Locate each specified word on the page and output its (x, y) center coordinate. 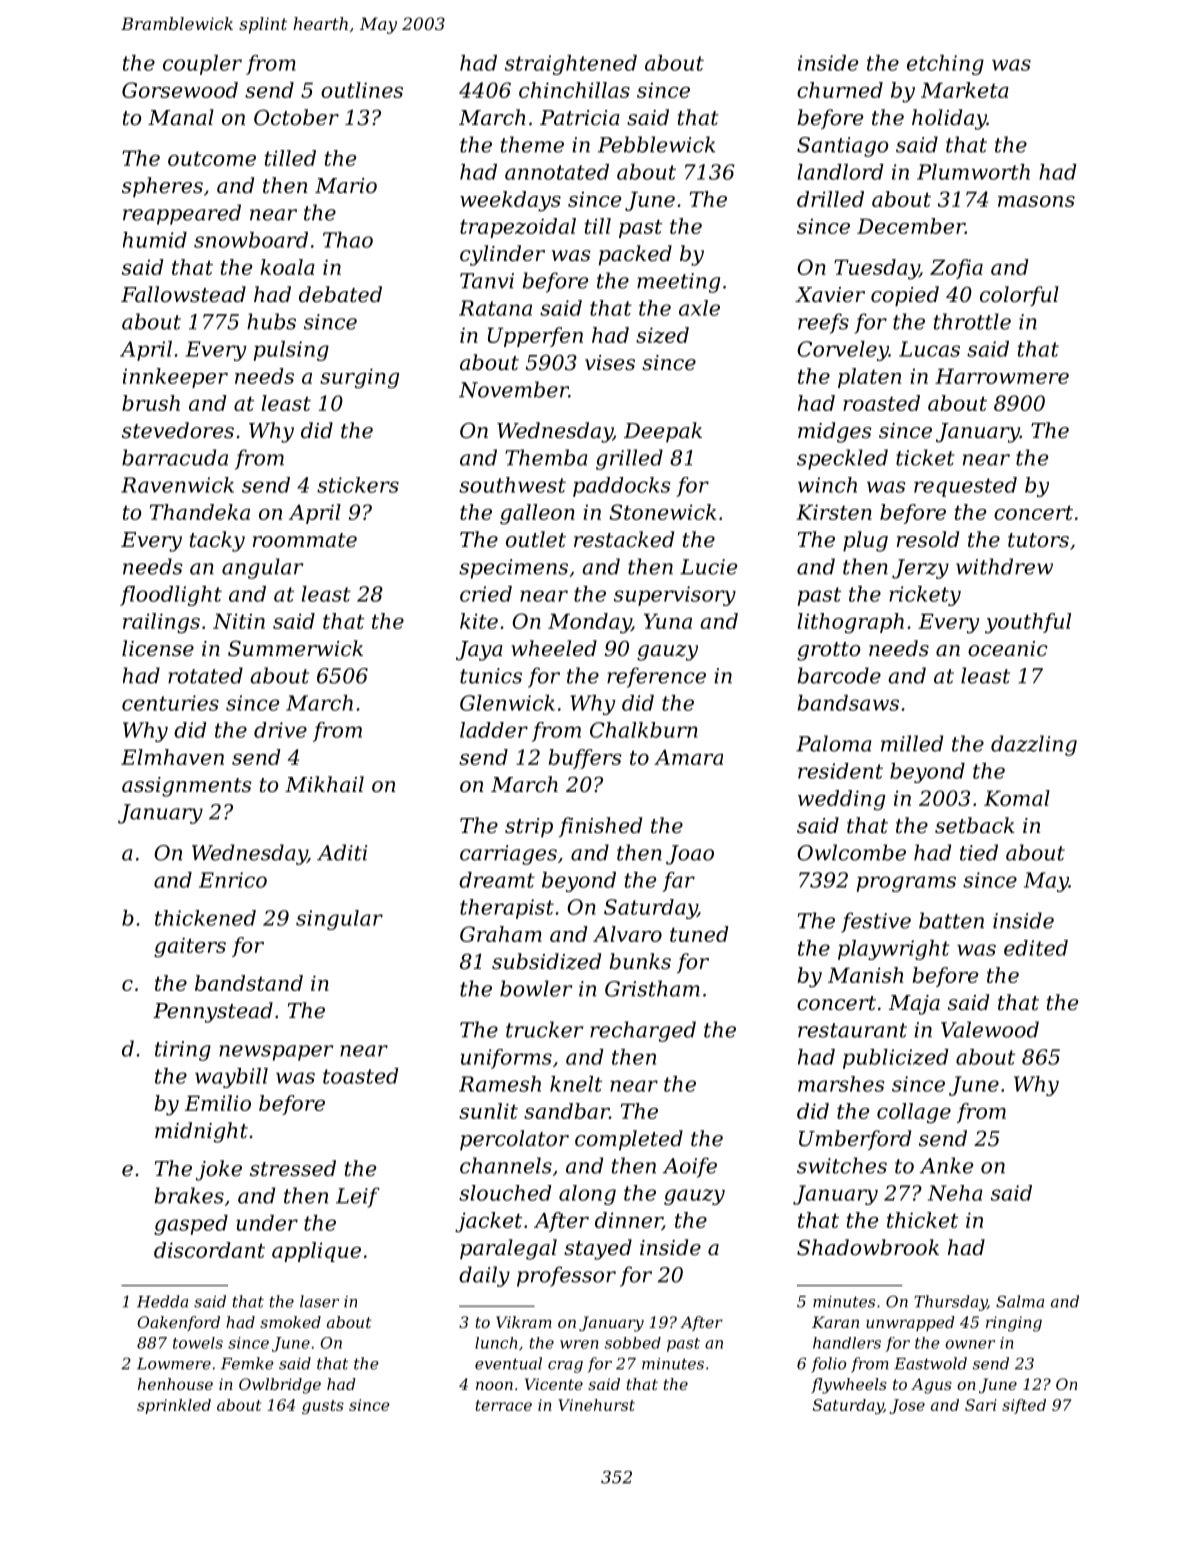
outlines (362, 90)
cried (486, 594)
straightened (571, 65)
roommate (305, 540)
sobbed (633, 1343)
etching (945, 65)
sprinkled (174, 1406)
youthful (1028, 623)
